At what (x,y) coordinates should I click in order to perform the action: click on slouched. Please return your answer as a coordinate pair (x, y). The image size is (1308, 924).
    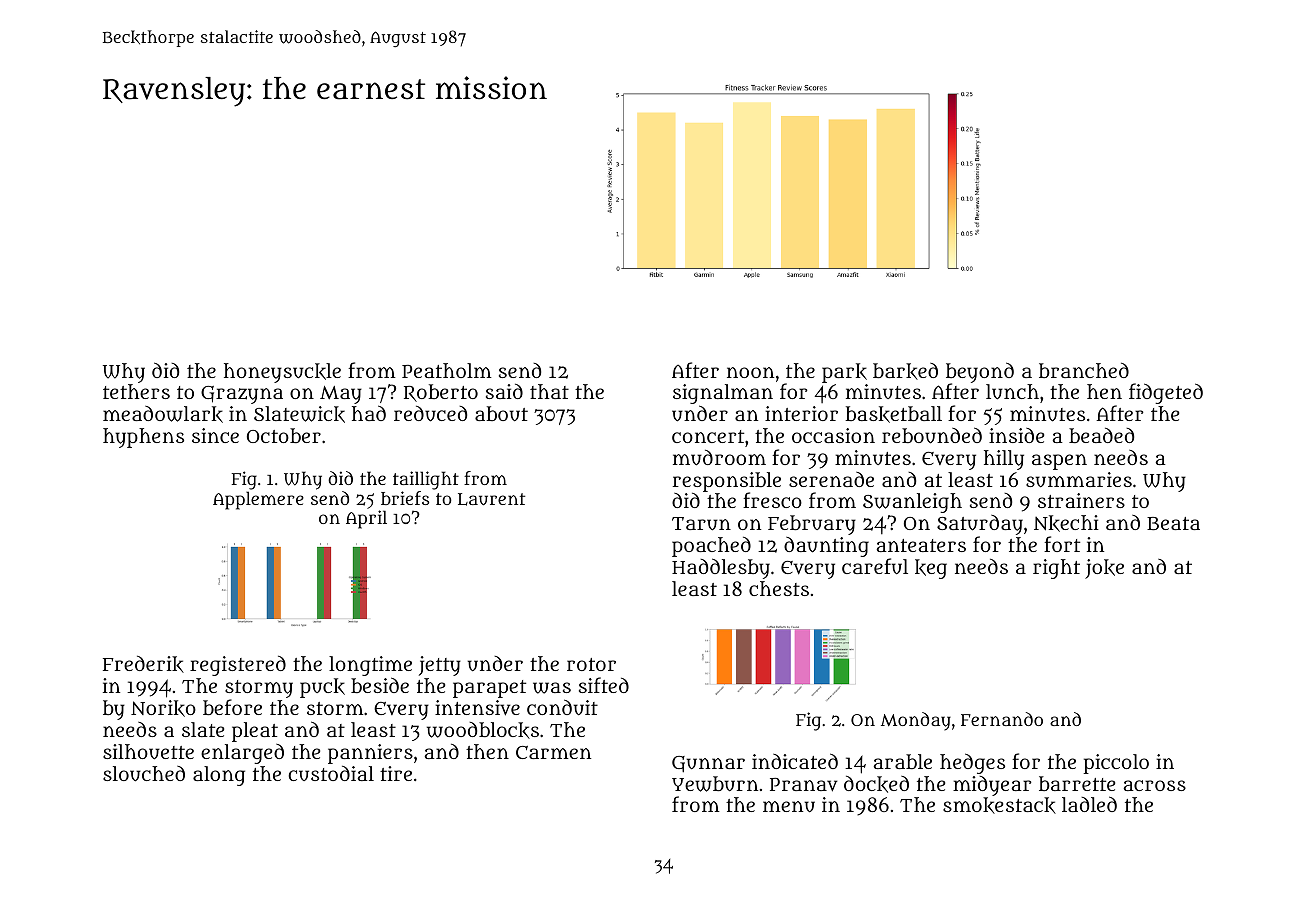
    Looking at the image, I should click on (144, 774).
